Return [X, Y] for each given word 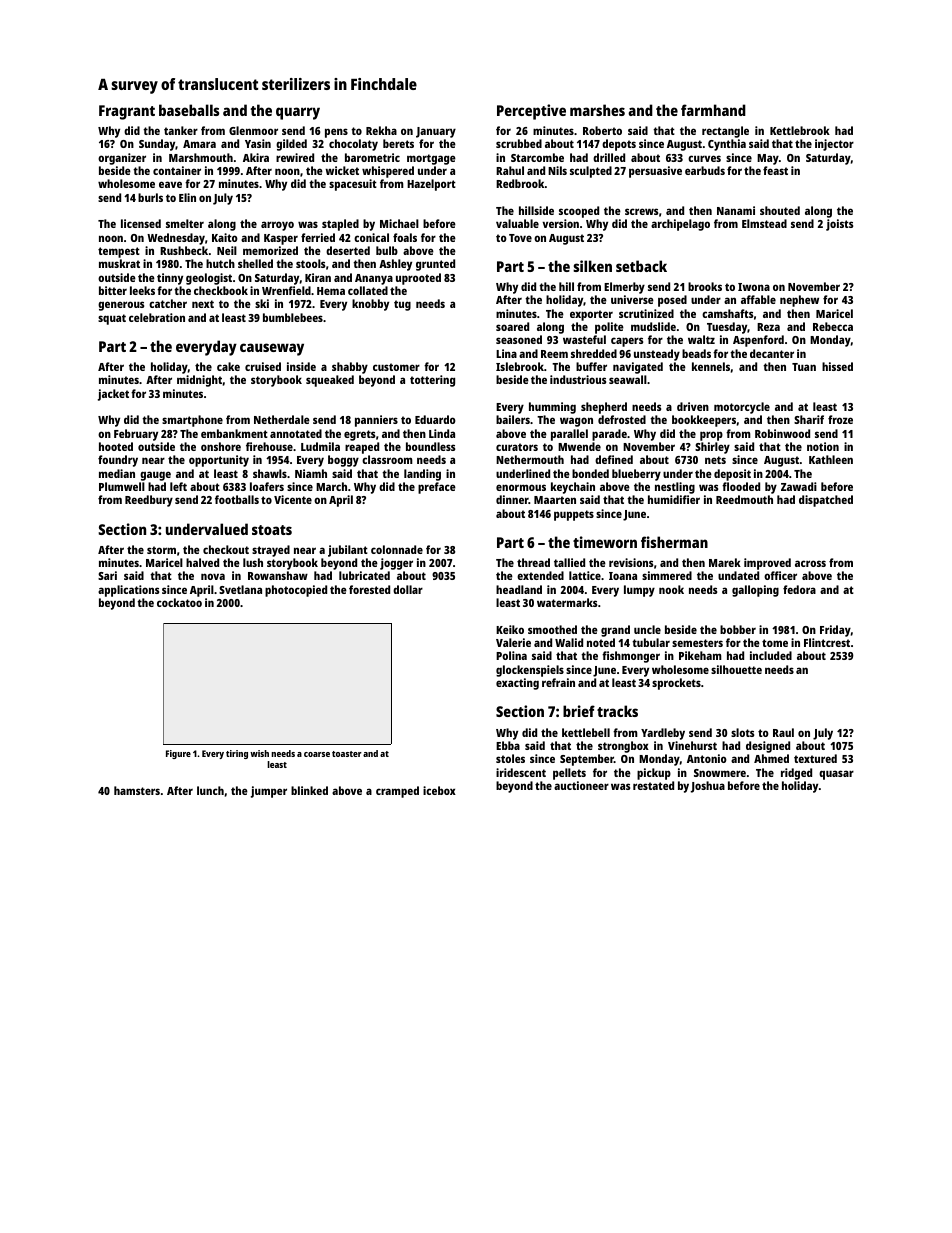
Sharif [809, 419]
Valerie [513, 642]
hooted [116, 446]
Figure [178, 754]
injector [834, 145]
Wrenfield [286, 290]
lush [253, 562]
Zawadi [799, 486]
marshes [597, 110]
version [560, 223]
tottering [432, 381]
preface [437, 488]
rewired [295, 157]
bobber [738, 629]
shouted [780, 210]
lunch [210, 790]
